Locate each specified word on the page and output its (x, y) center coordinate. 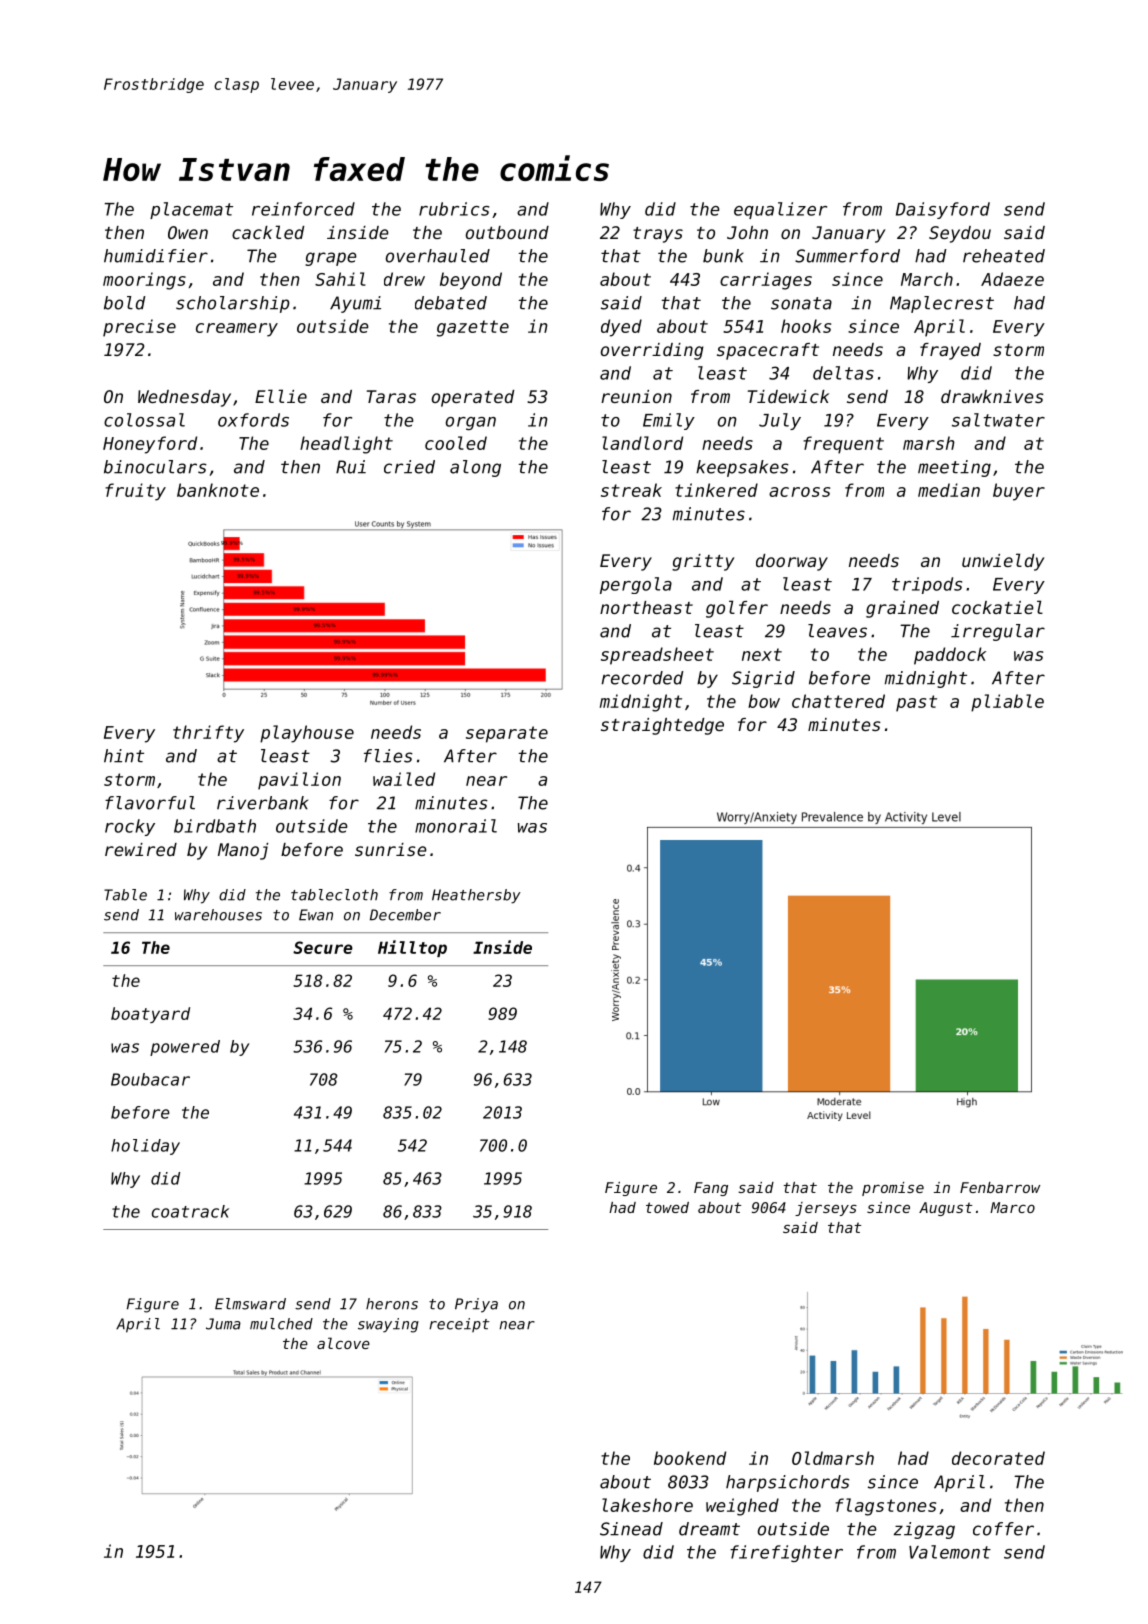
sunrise (390, 849)
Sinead (631, 1529)
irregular (998, 632)
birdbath (215, 826)
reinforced (303, 209)
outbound (507, 232)
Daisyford (943, 210)
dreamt (709, 1529)
